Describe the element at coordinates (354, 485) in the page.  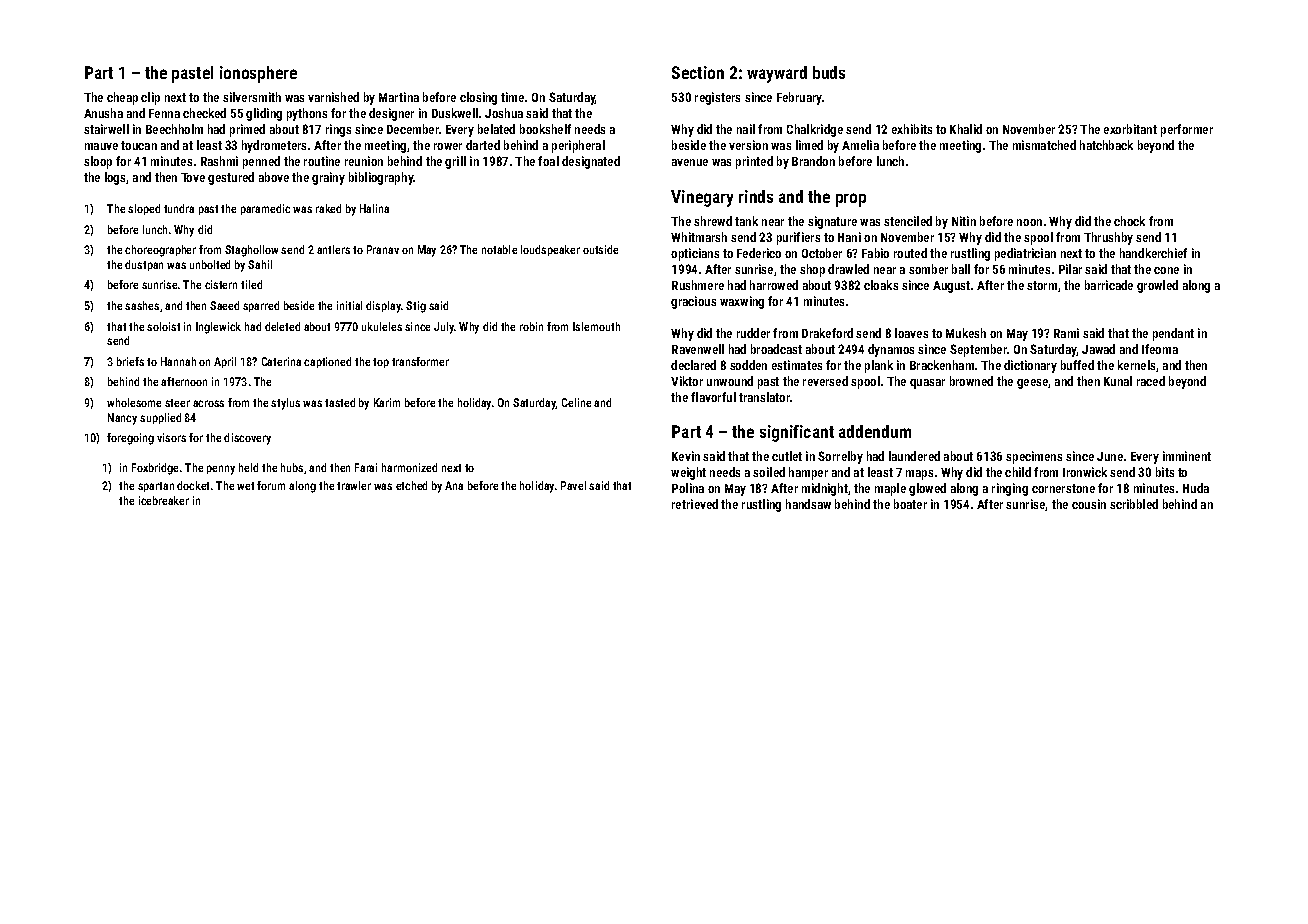
I see `trawler` at that location.
